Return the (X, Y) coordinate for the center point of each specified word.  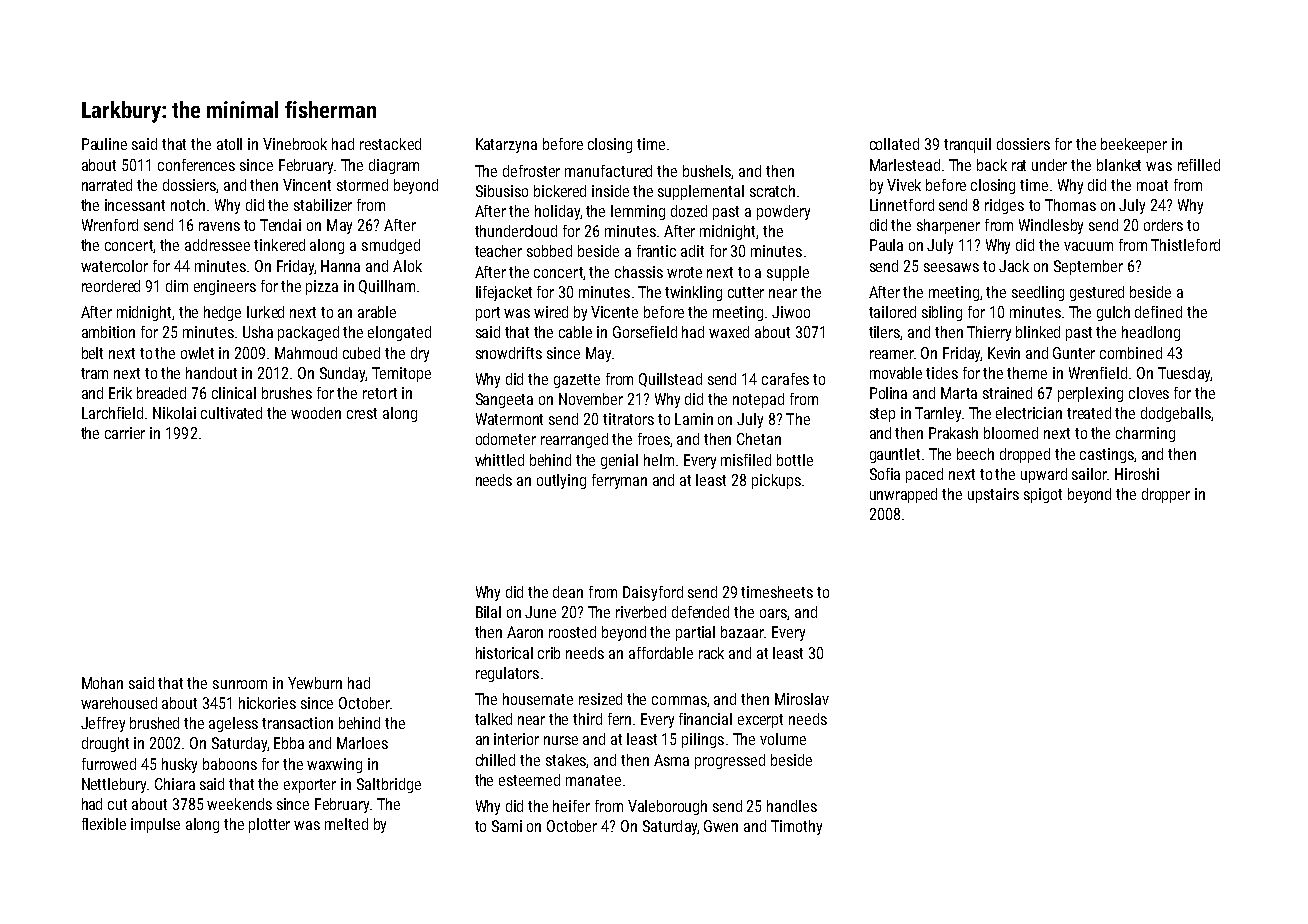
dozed (689, 211)
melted (346, 824)
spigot (1043, 495)
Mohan (102, 683)
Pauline (104, 144)
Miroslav (802, 699)
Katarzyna (506, 145)
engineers (225, 287)
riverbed (641, 612)
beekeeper (1134, 145)
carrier (125, 433)
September (1088, 267)
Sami (507, 826)
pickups (776, 481)
